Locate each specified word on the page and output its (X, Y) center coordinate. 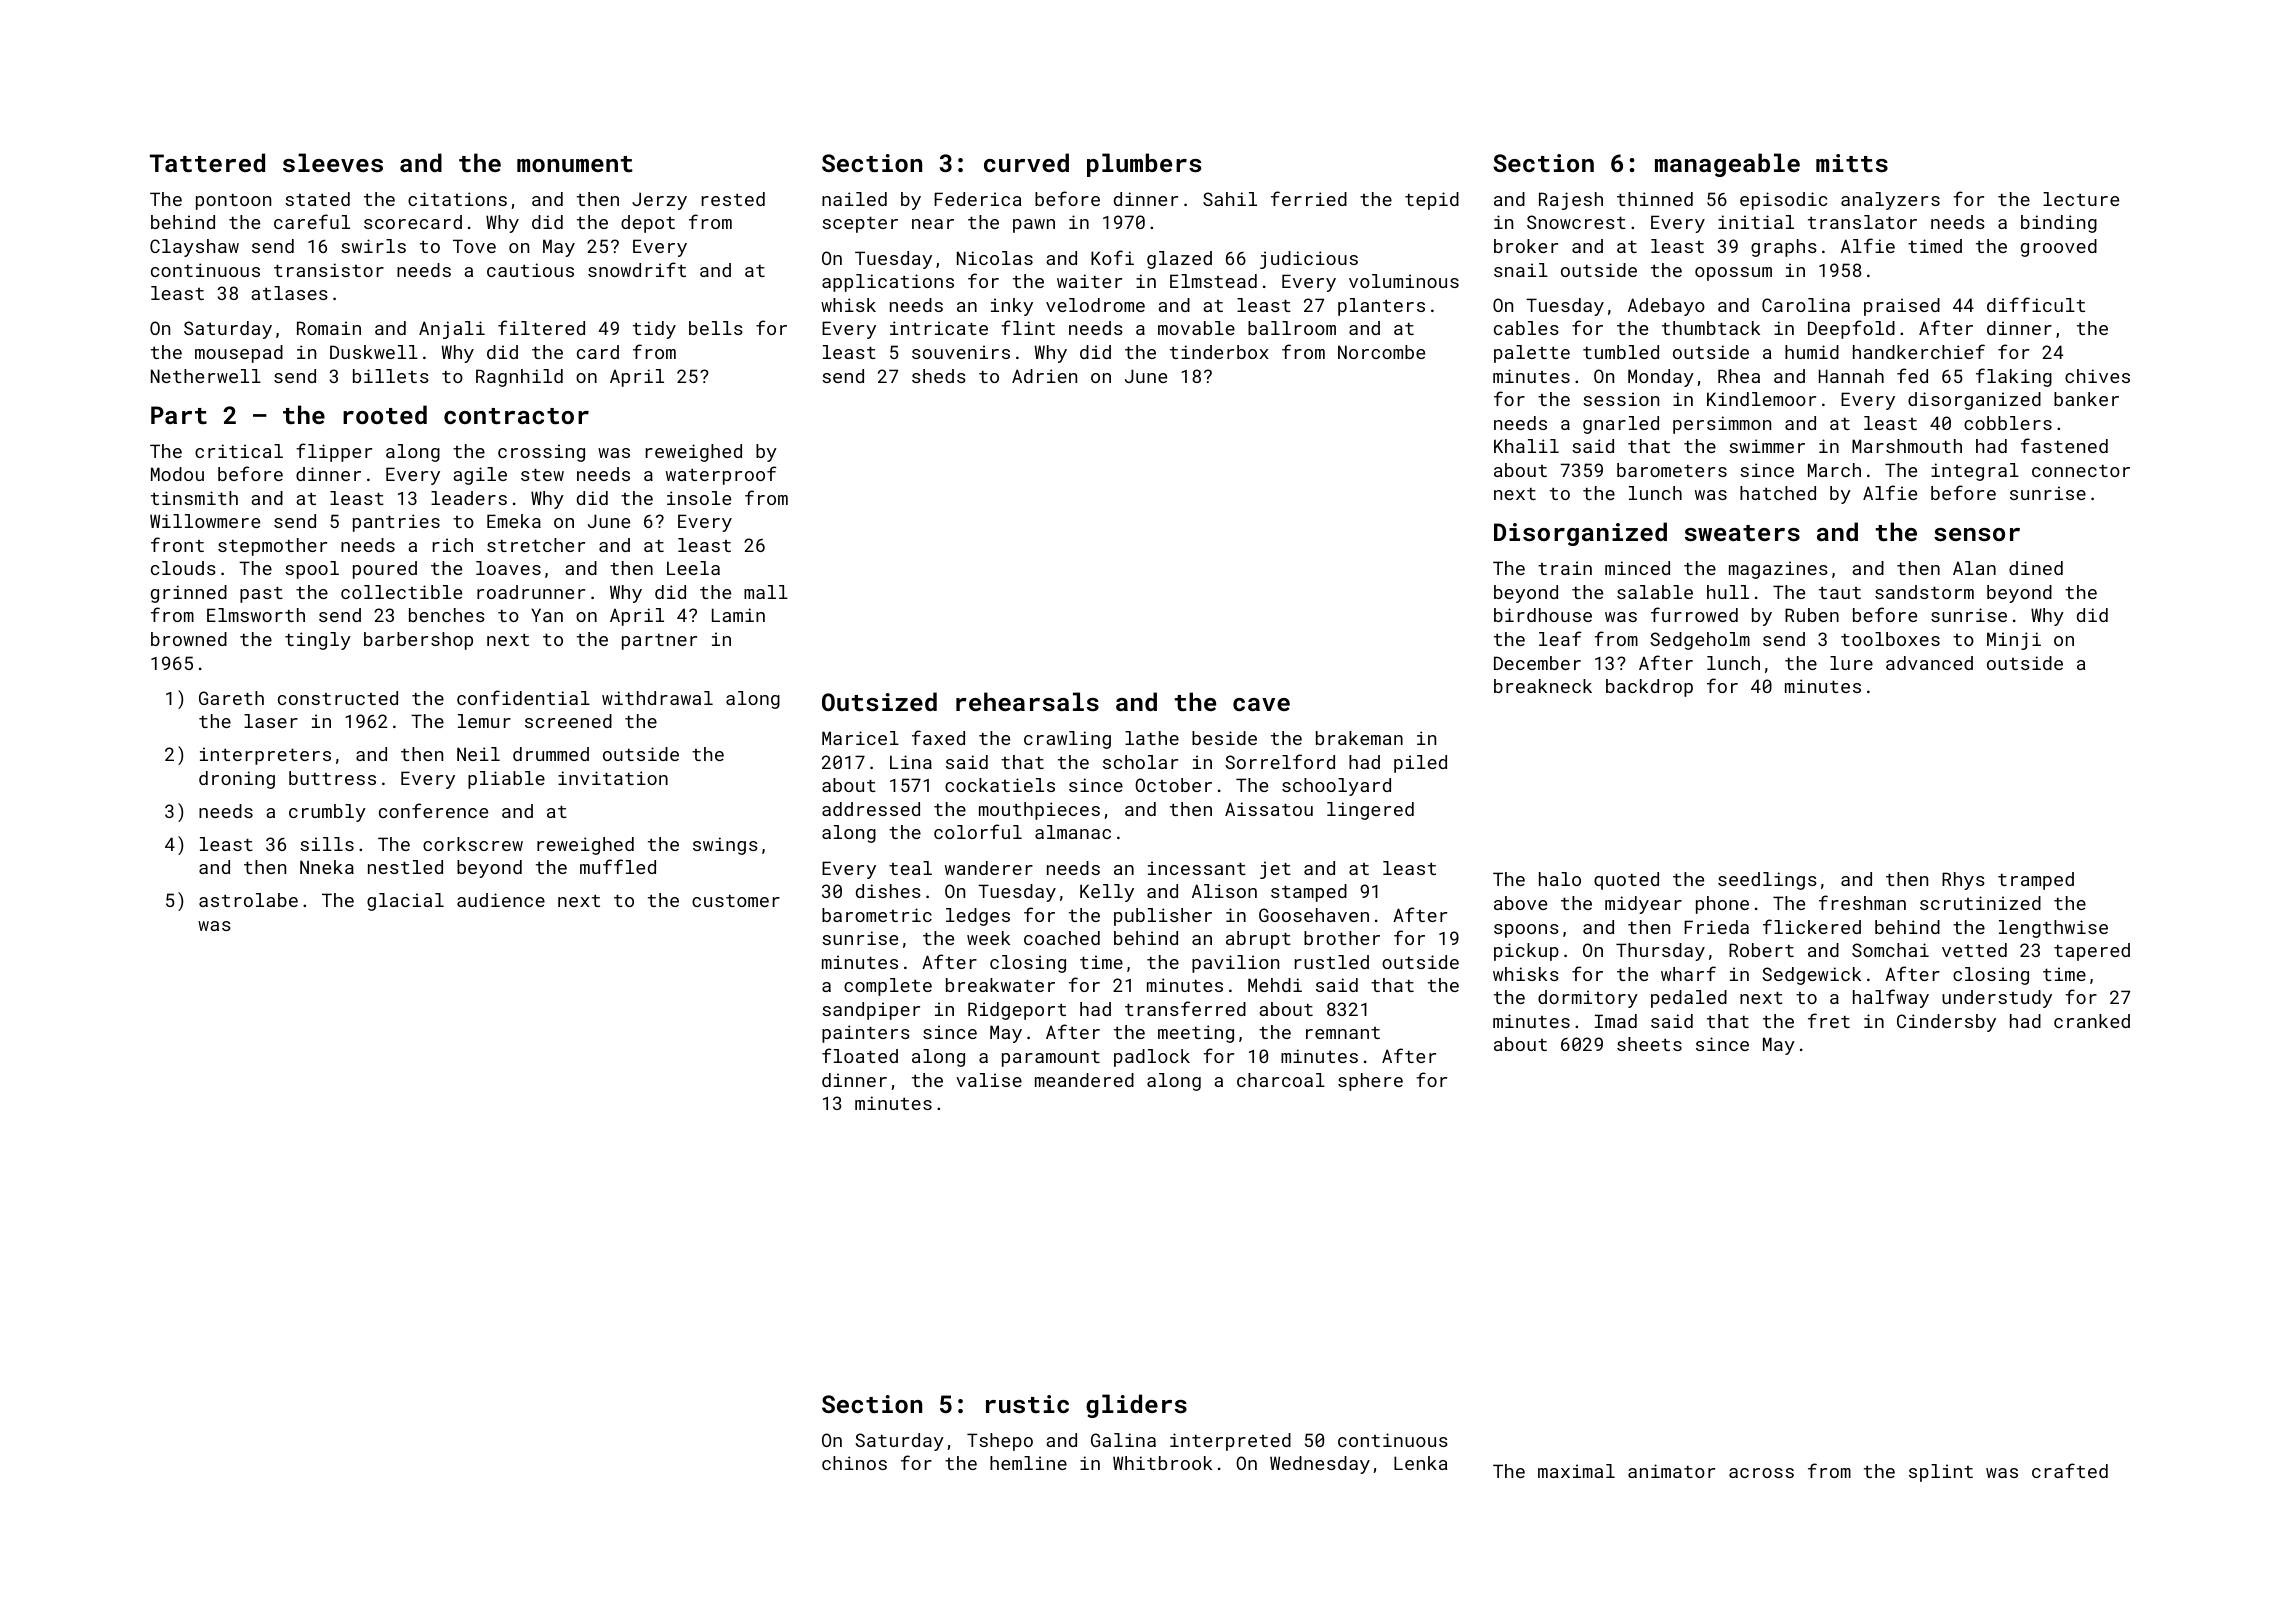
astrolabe (248, 900)
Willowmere (205, 521)
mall (766, 592)
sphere (1370, 1082)
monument (575, 164)
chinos (854, 1463)
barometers (1672, 470)
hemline (1028, 1463)
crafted (2070, 1470)
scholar (1140, 762)
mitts (1852, 163)
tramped (2036, 881)
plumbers (1144, 165)
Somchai (1890, 950)
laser (271, 721)
